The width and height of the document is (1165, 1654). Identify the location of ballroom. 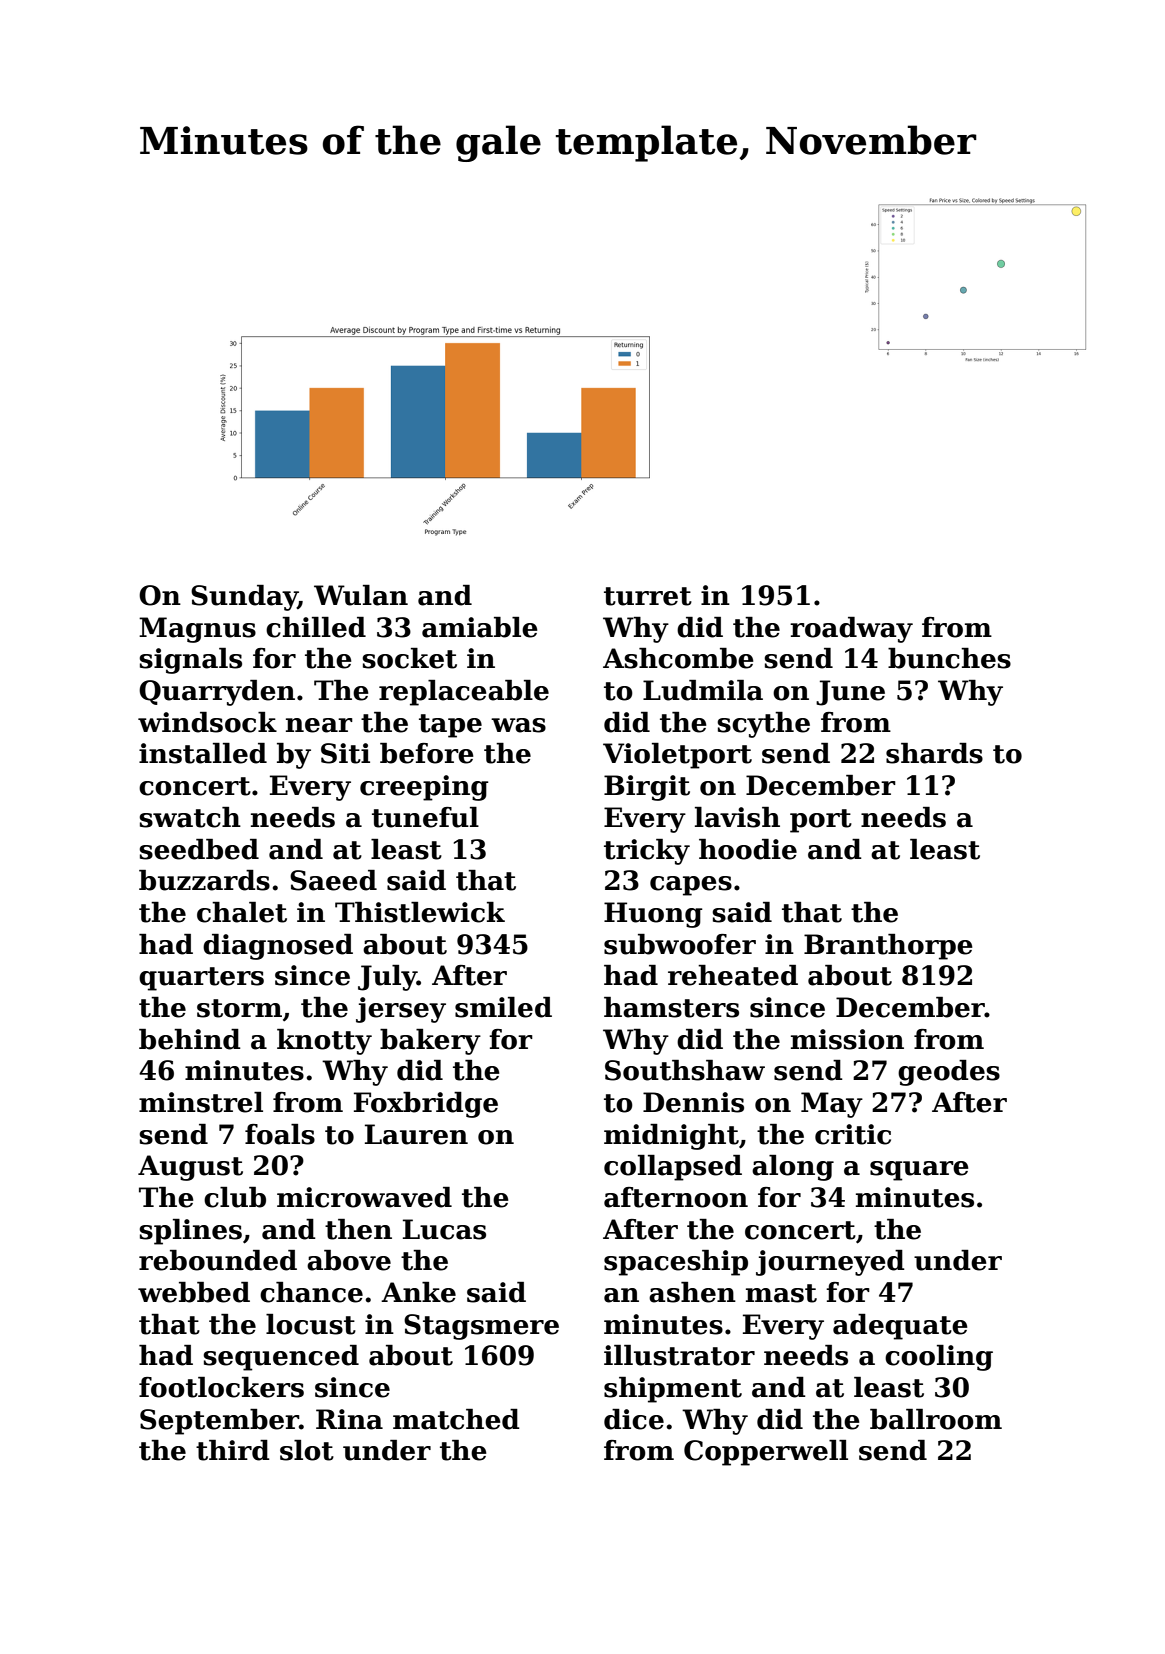
(936, 1419).
